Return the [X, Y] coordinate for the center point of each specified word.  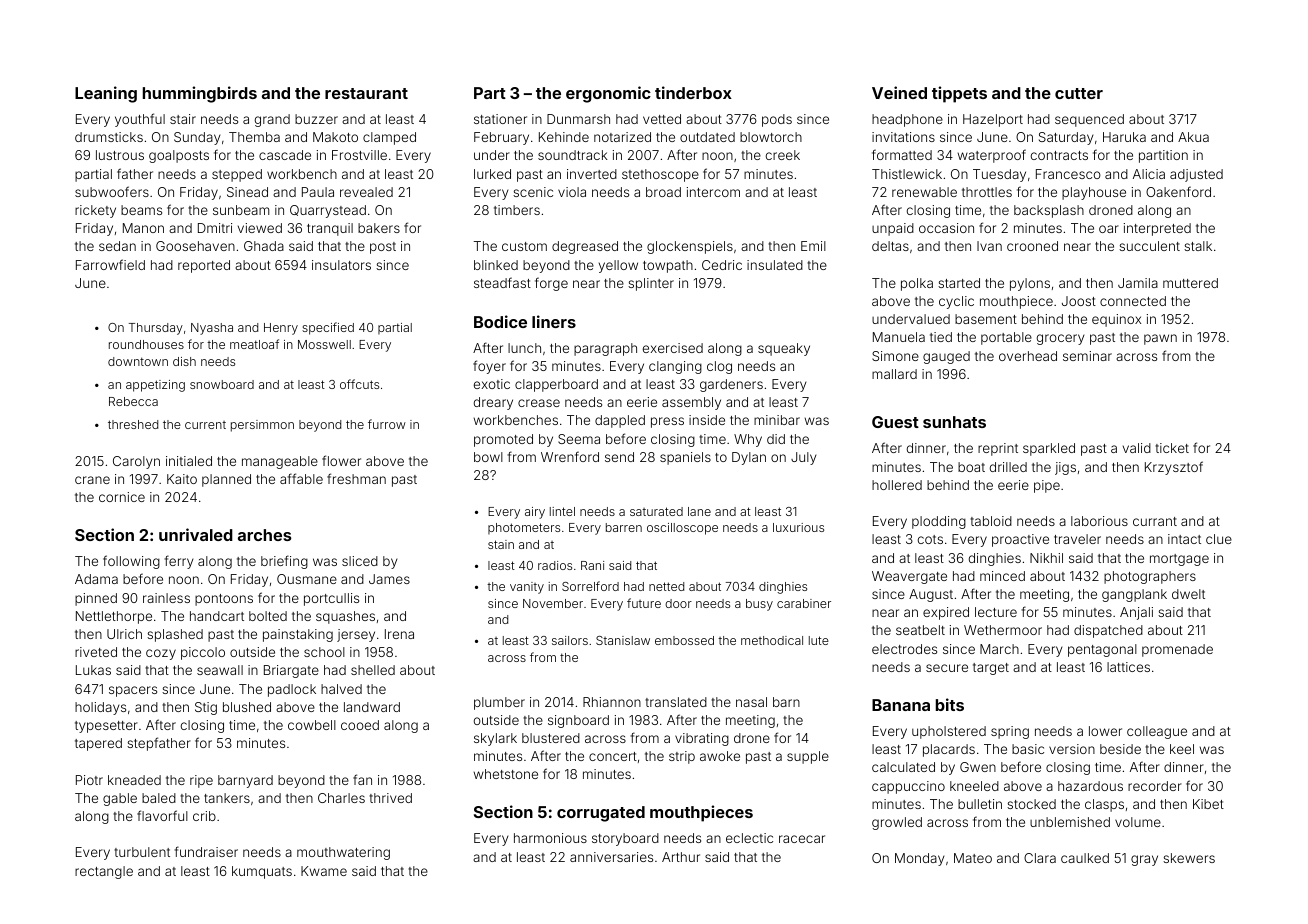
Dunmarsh [578, 119]
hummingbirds [200, 94]
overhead [1028, 356]
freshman [356, 478]
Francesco [1068, 174]
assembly [691, 403]
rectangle [104, 872]
